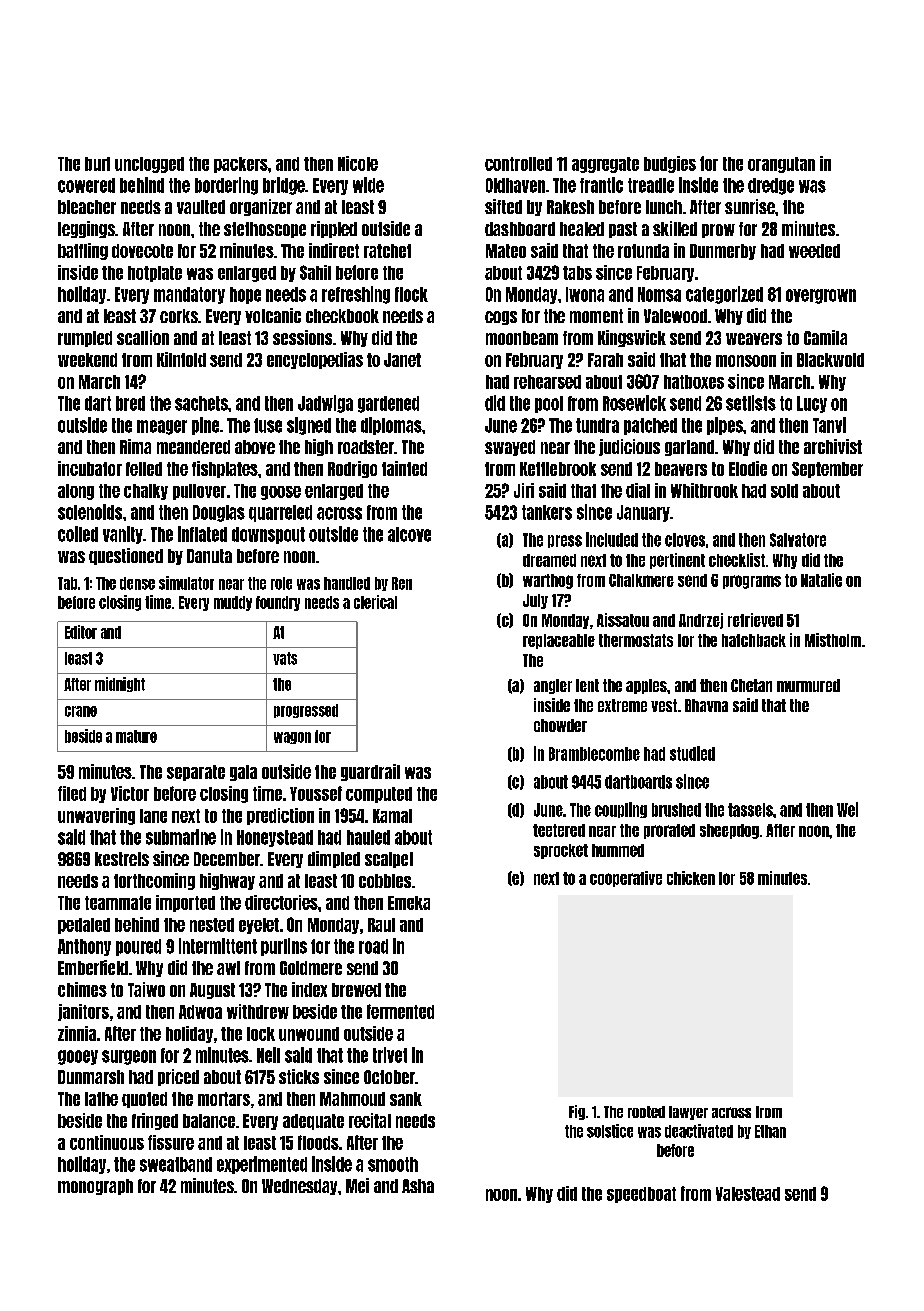  What do you see at coordinates (91, 1077) in the screenshot?
I see `Dunmarsh` at bounding box center [91, 1077].
